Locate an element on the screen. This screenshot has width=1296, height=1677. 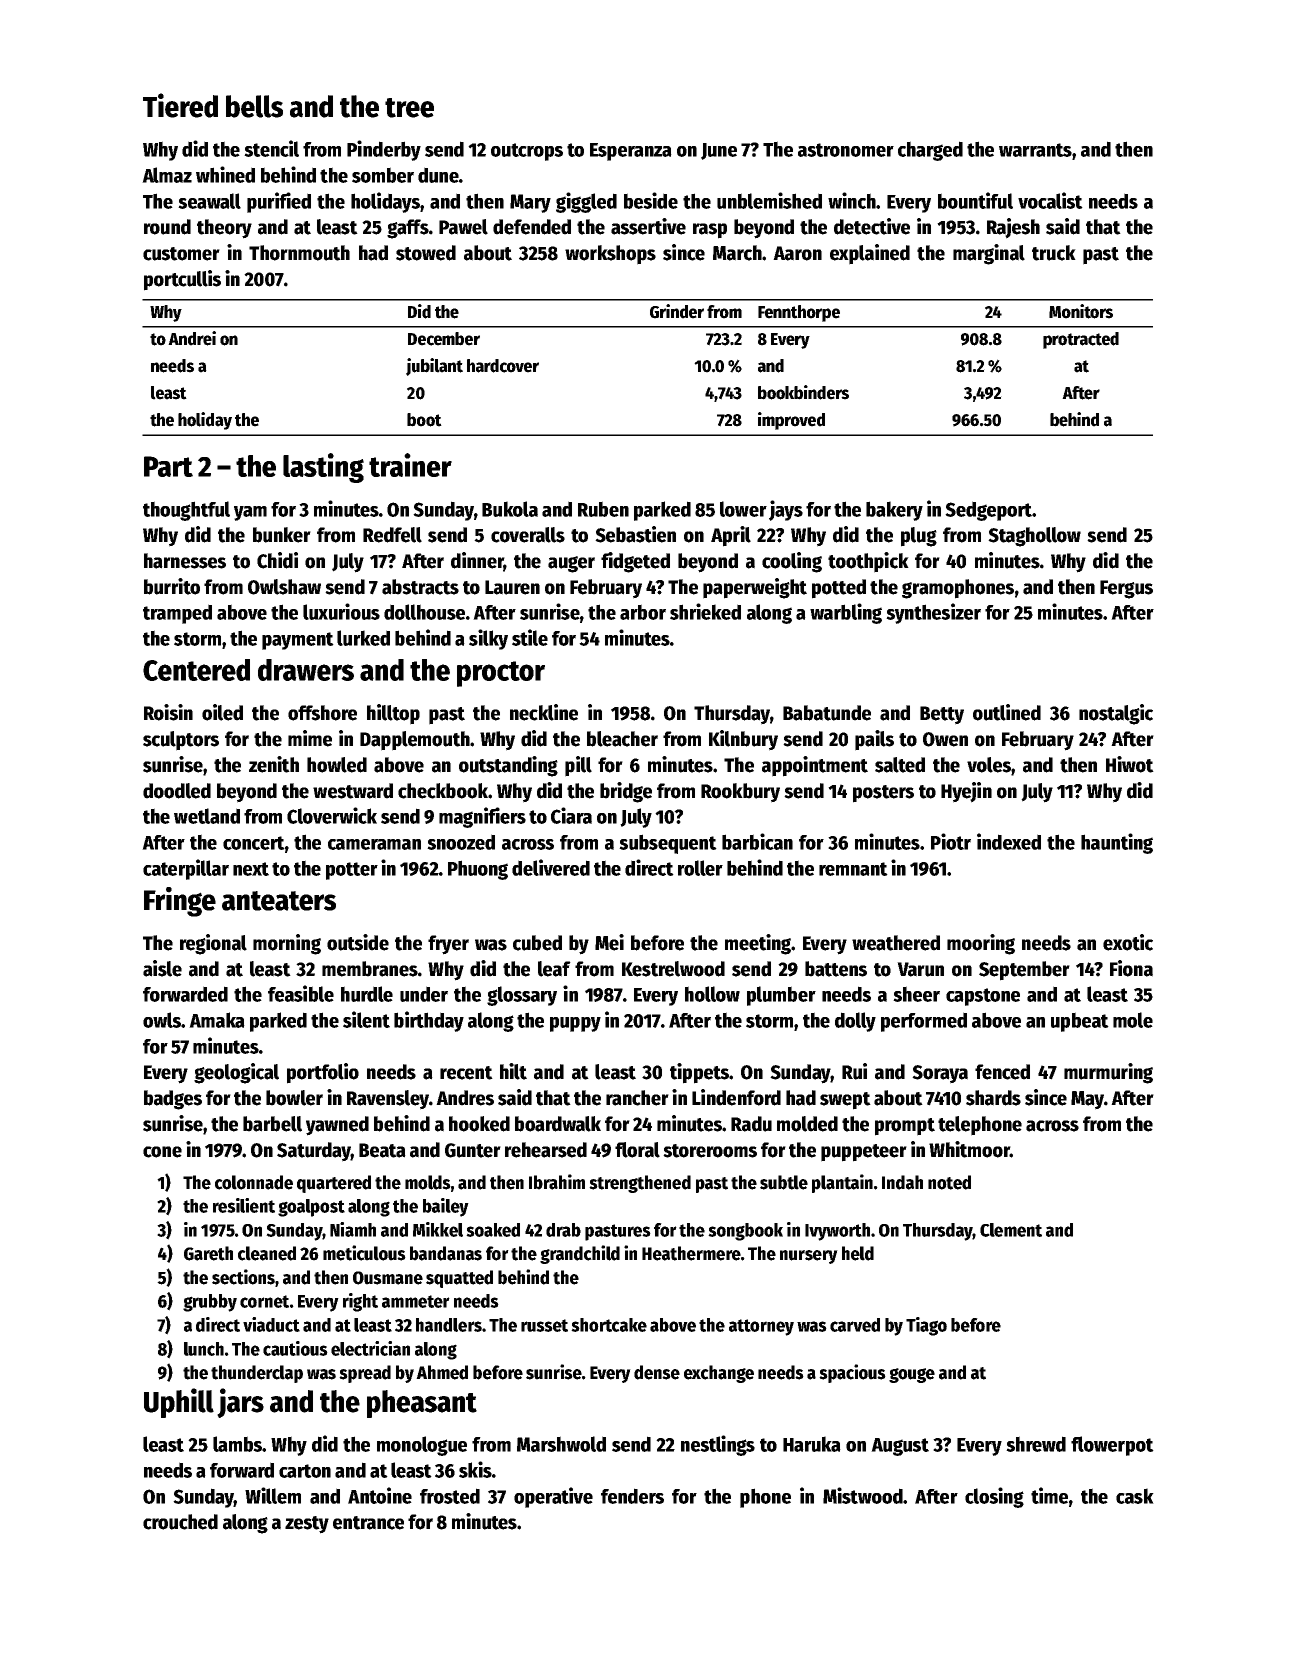
feasible is located at coordinates (301, 993).
